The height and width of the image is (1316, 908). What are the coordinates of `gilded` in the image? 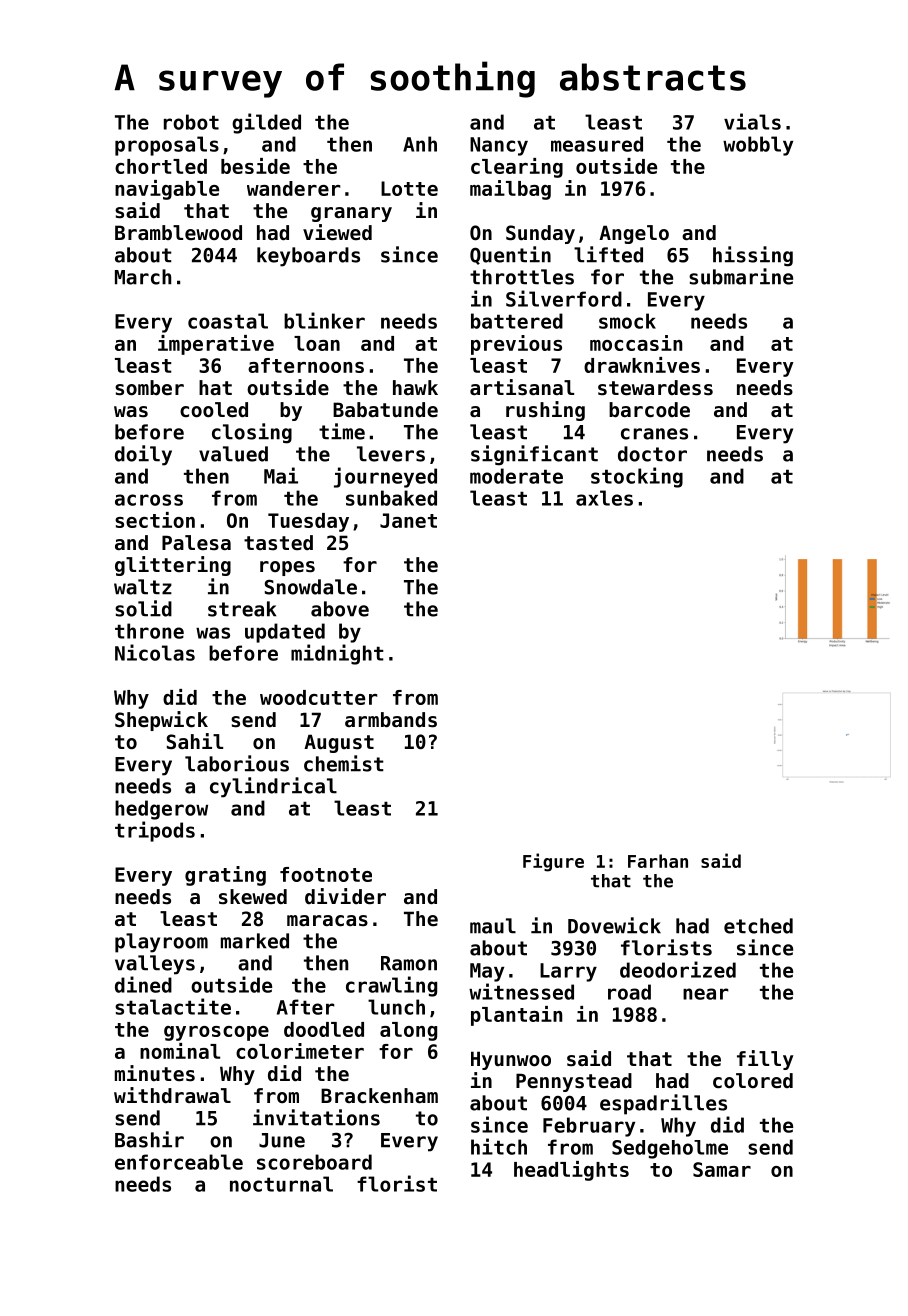 It's located at (266, 123).
